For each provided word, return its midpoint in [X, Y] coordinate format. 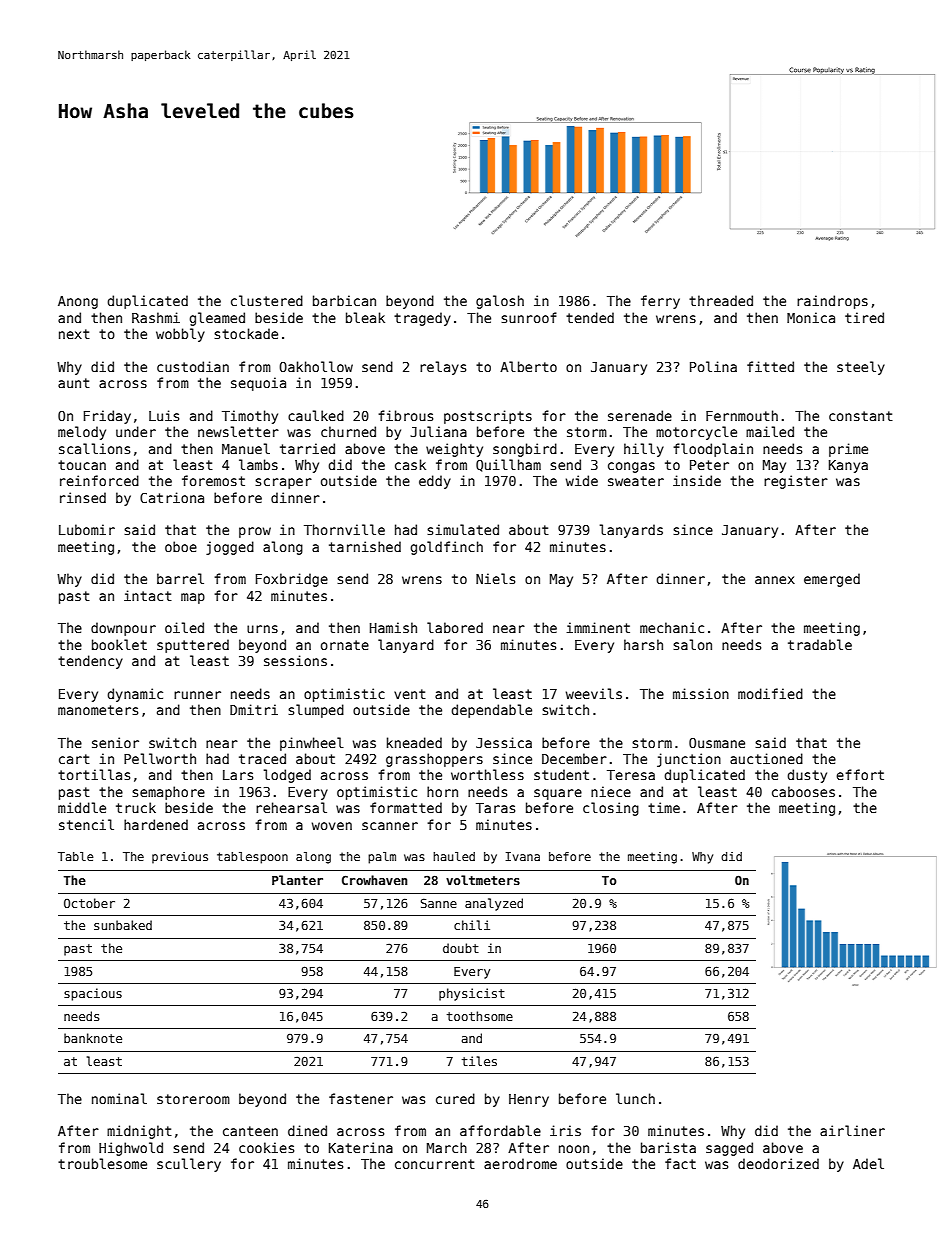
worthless [487, 774]
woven [332, 826]
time [664, 807]
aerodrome [520, 1163]
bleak [365, 317]
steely [861, 368]
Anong [78, 302]
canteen [250, 1131]
